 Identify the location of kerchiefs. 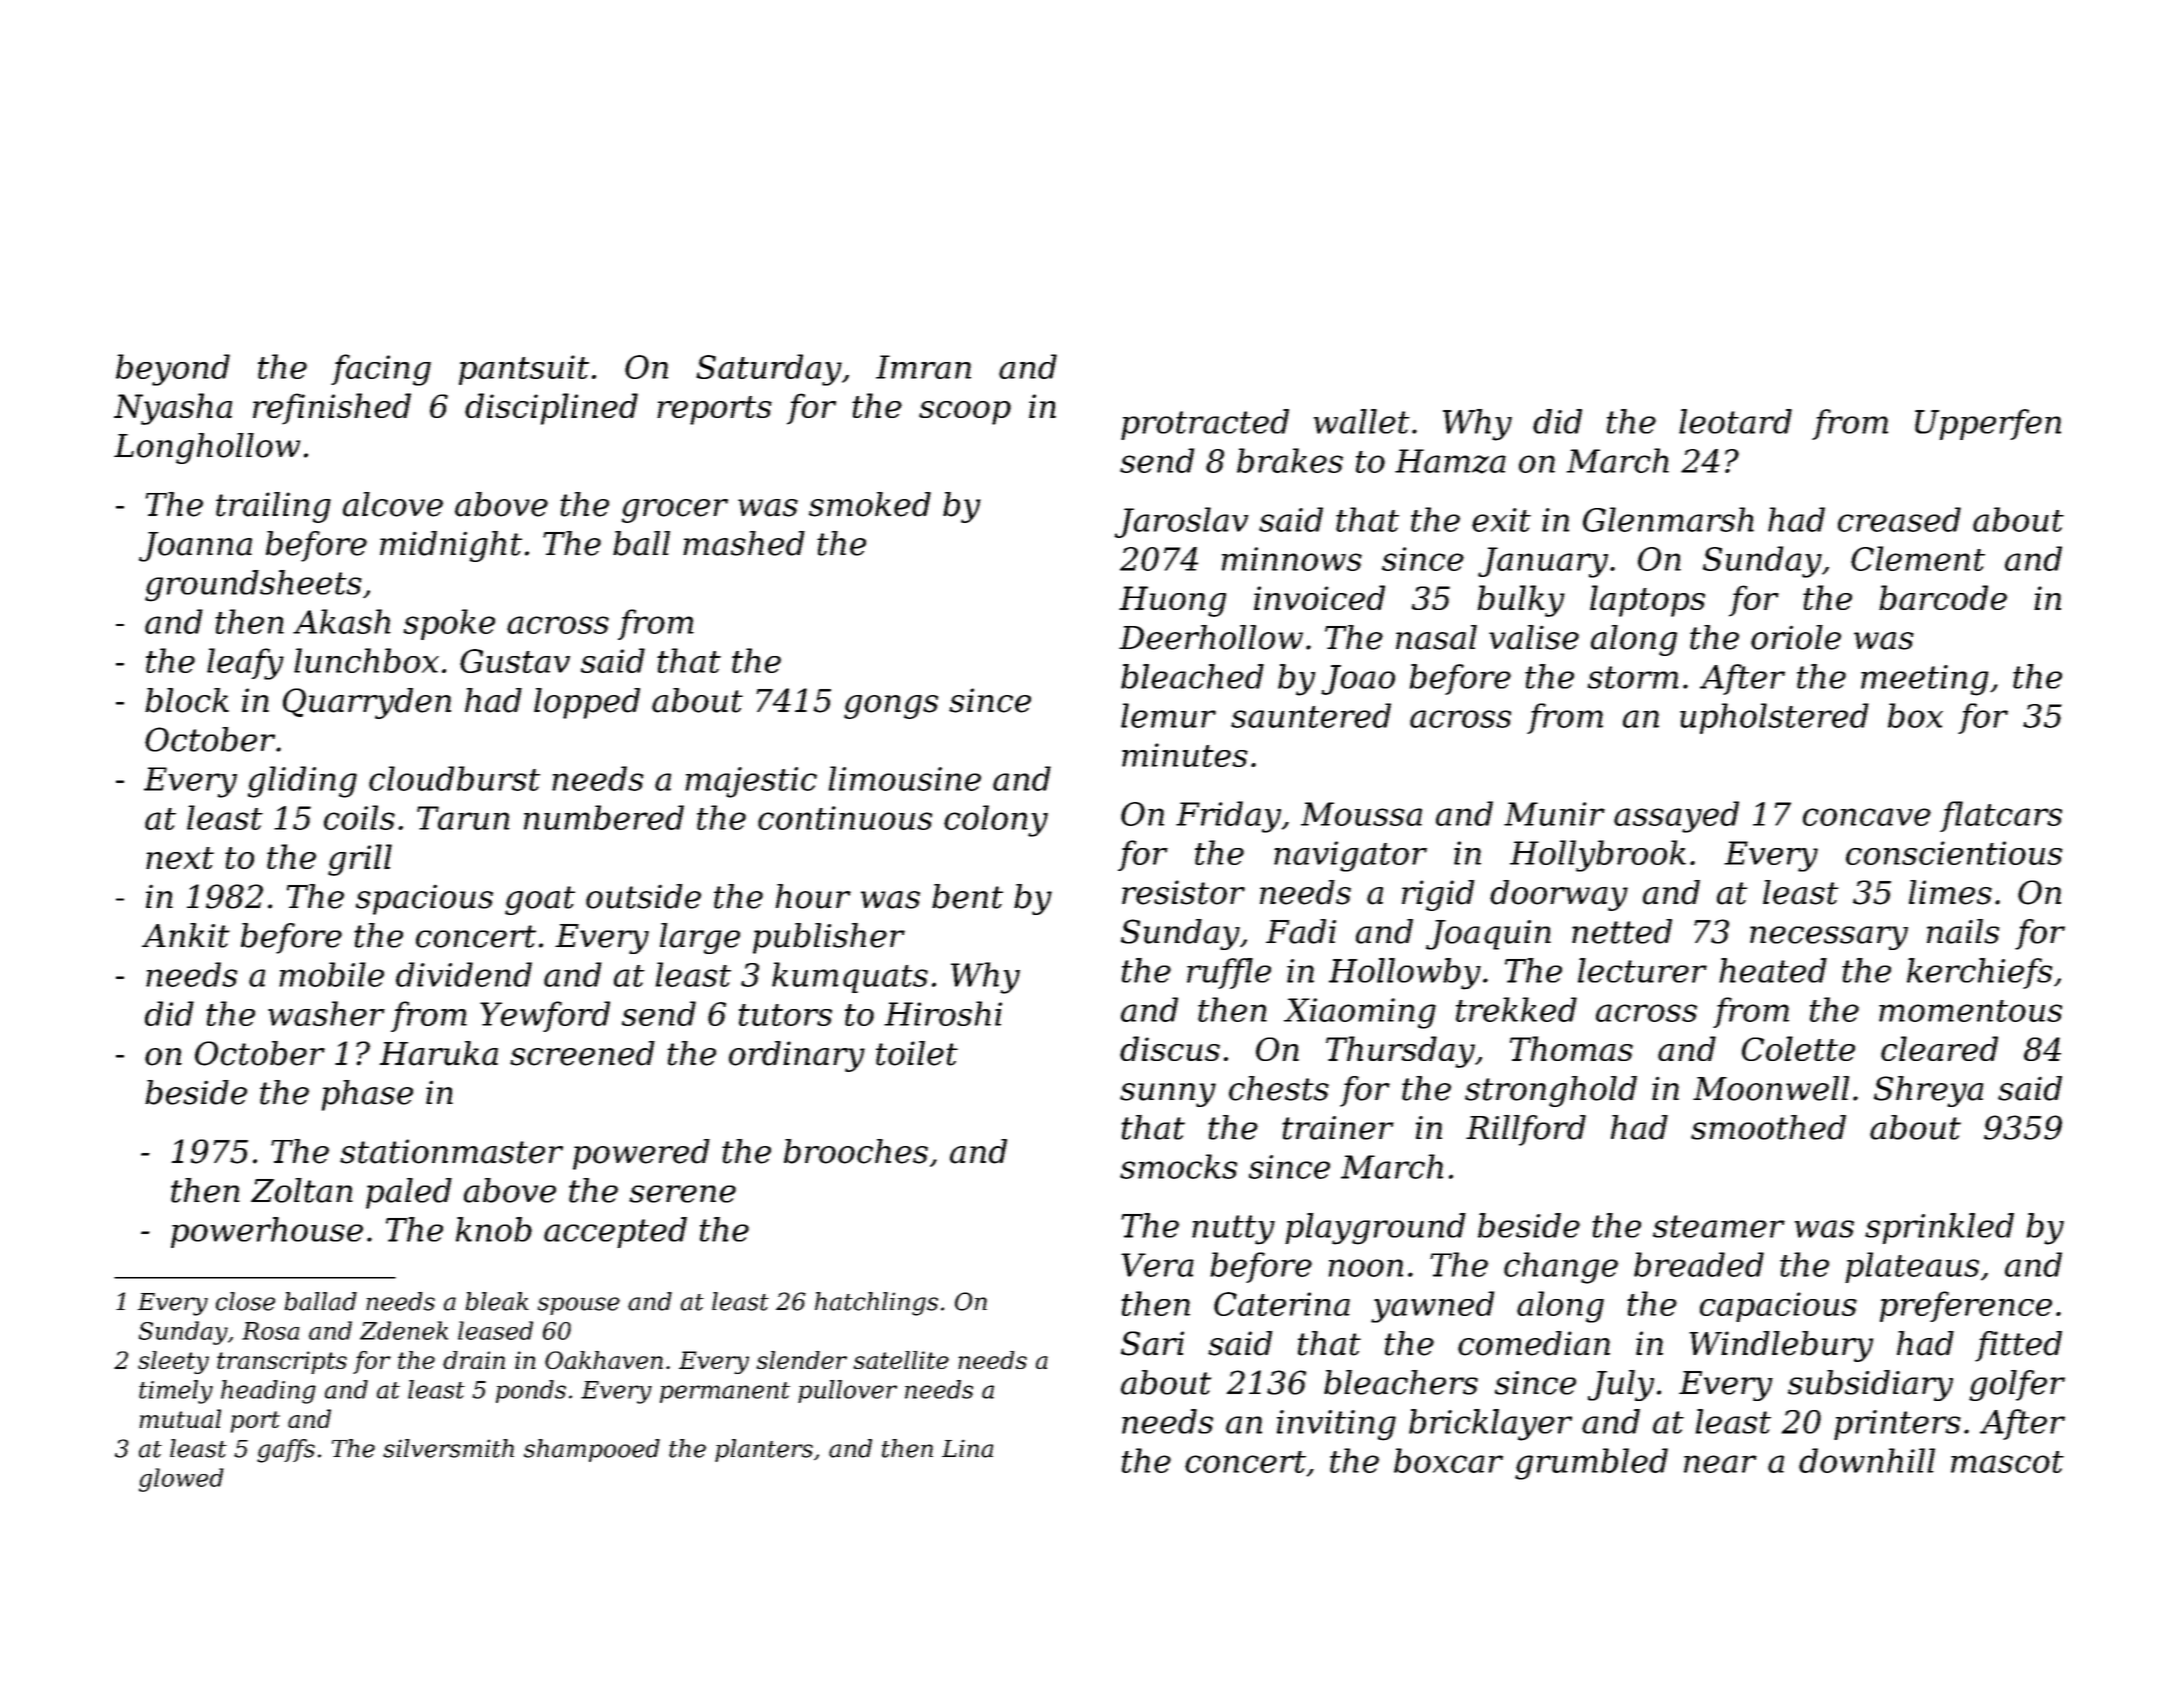
(1979, 973).
